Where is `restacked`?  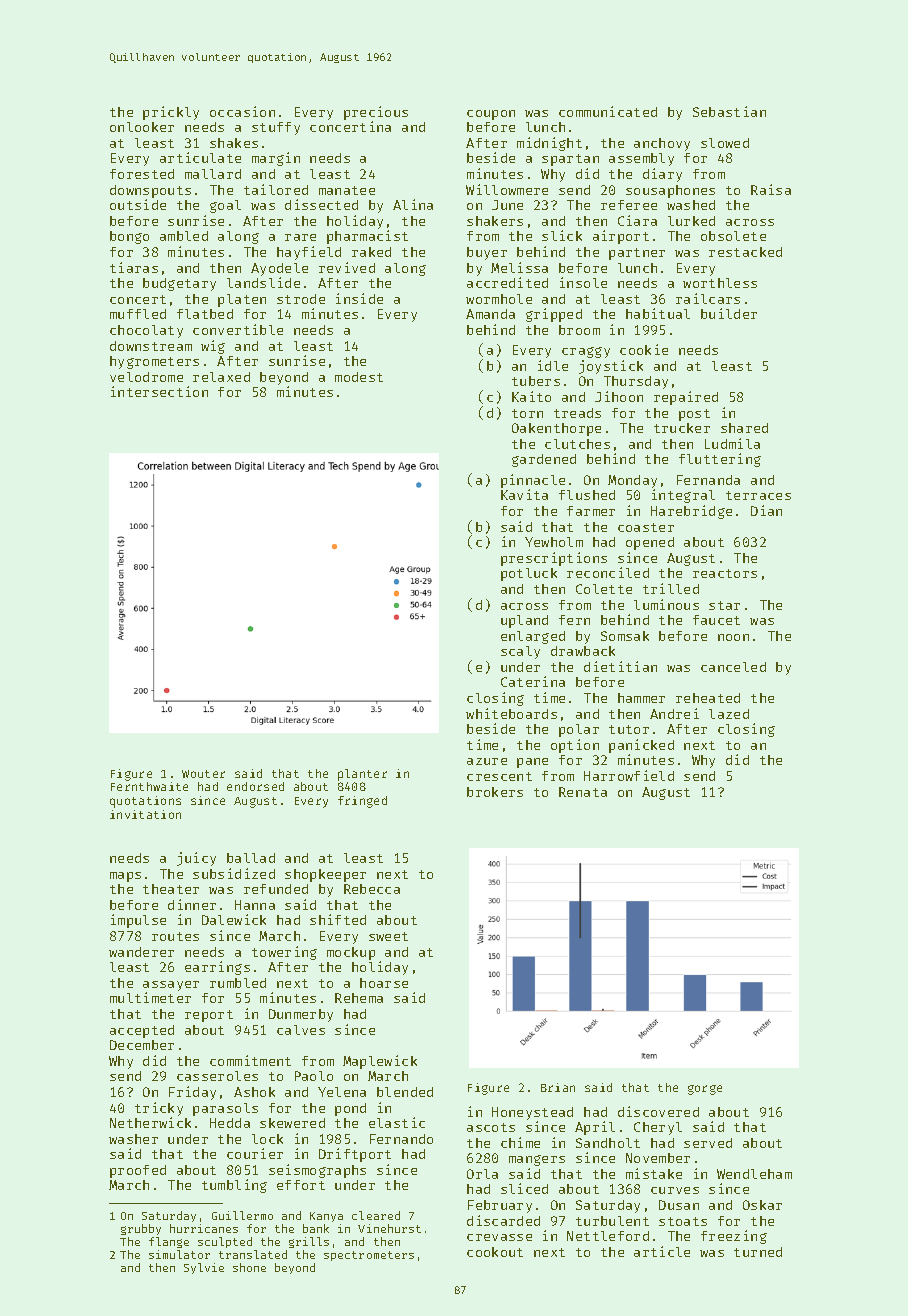
restacked is located at coordinates (745, 252).
